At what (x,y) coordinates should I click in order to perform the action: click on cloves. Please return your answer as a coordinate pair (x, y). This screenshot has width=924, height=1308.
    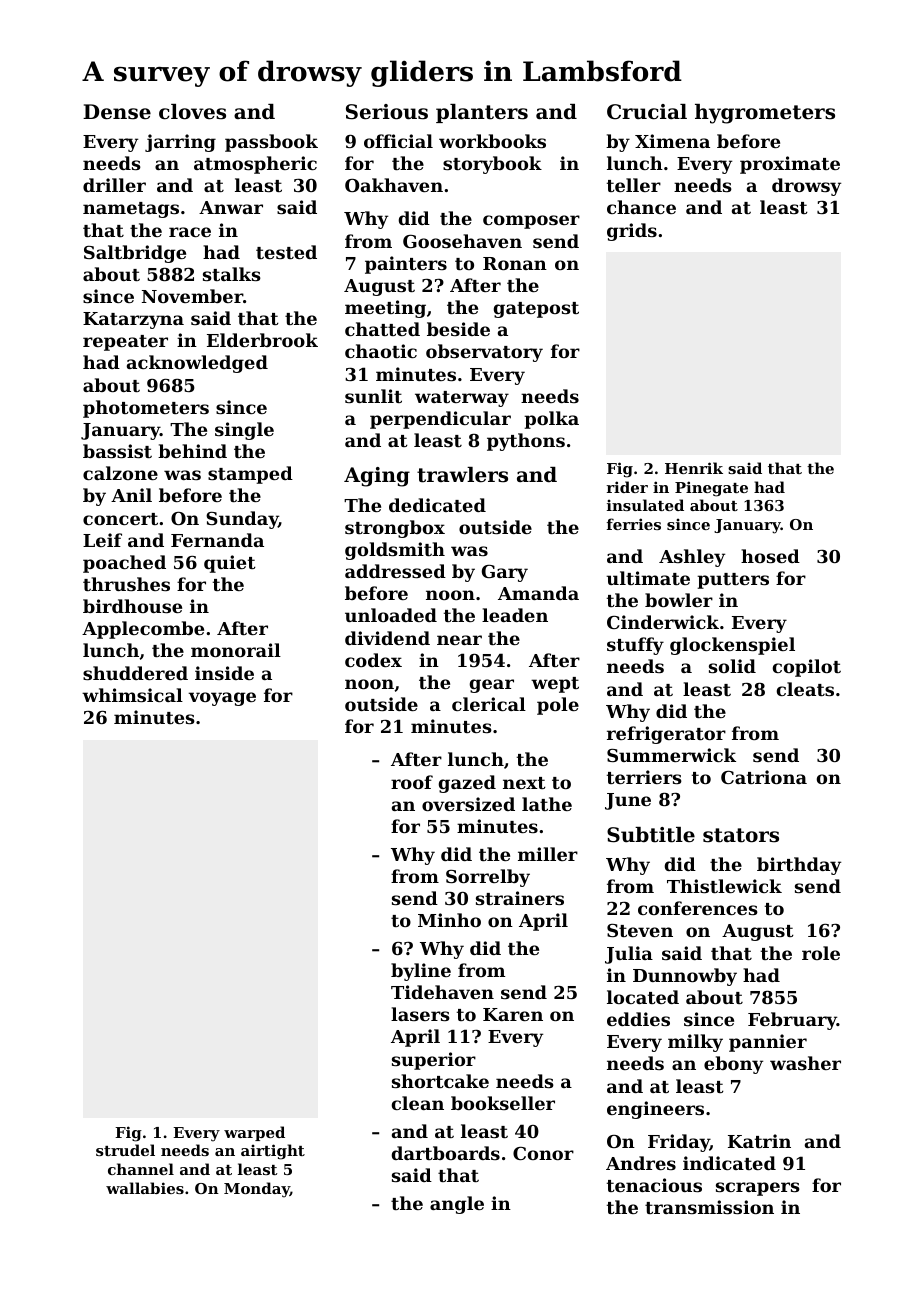
    Looking at the image, I should click on (192, 112).
